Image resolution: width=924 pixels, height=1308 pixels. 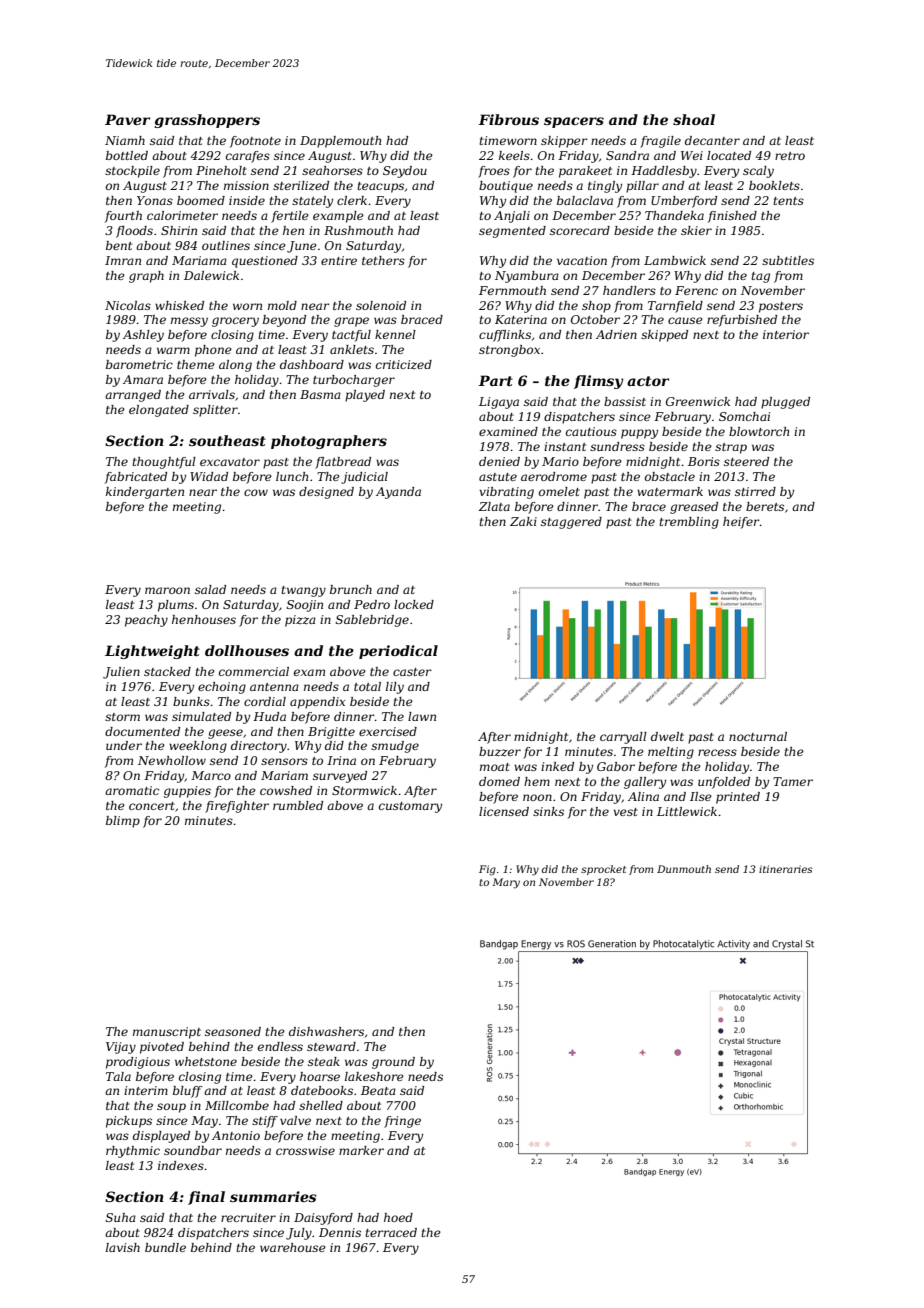 What do you see at coordinates (675, 307) in the page?
I see `Tarnfield` at bounding box center [675, 307].
